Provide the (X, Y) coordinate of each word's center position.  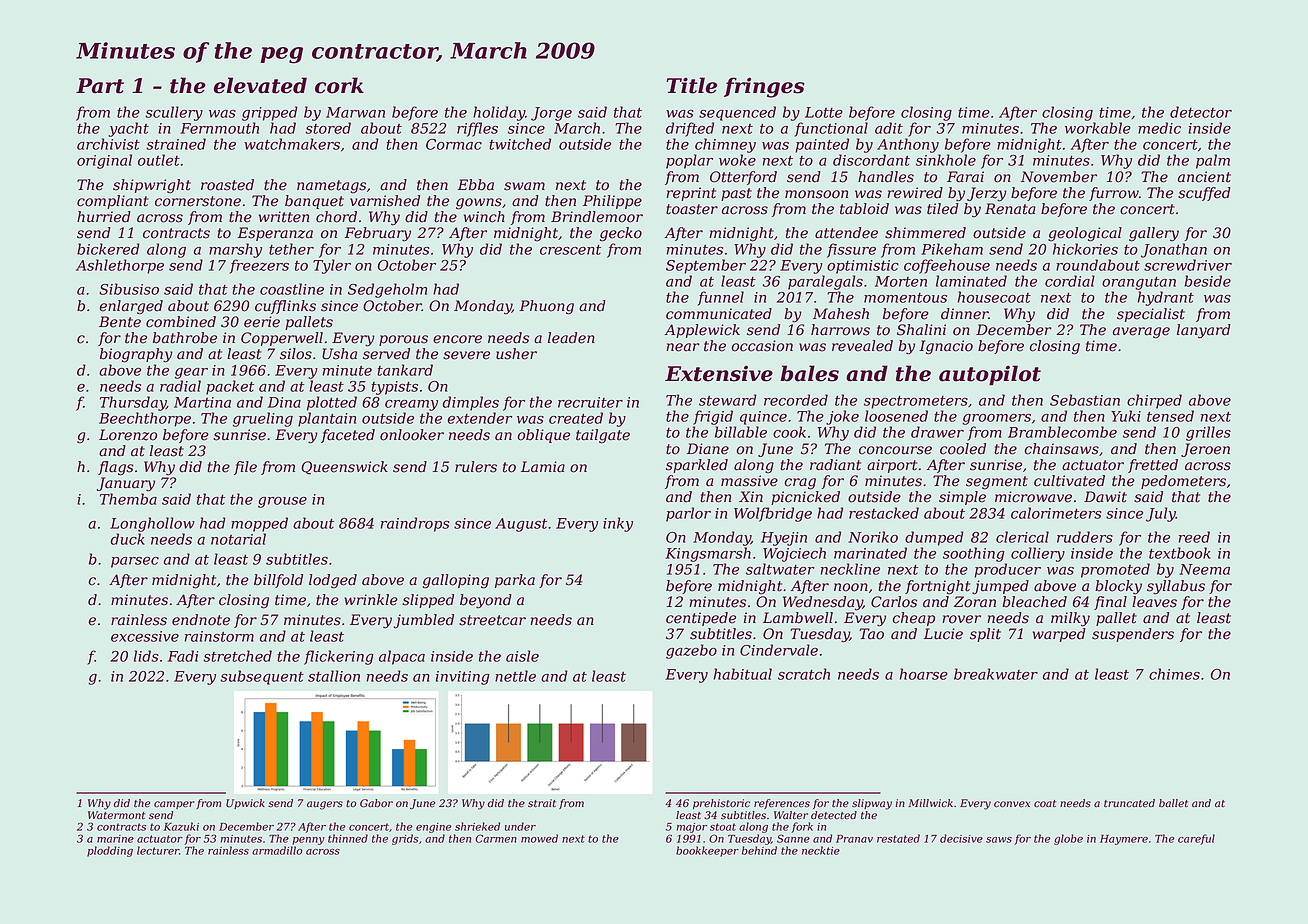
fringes (764, 87)
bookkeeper (707, 851)
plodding (110, 851)
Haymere (1124, 840)
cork (339, 85)
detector (1201, 112)
